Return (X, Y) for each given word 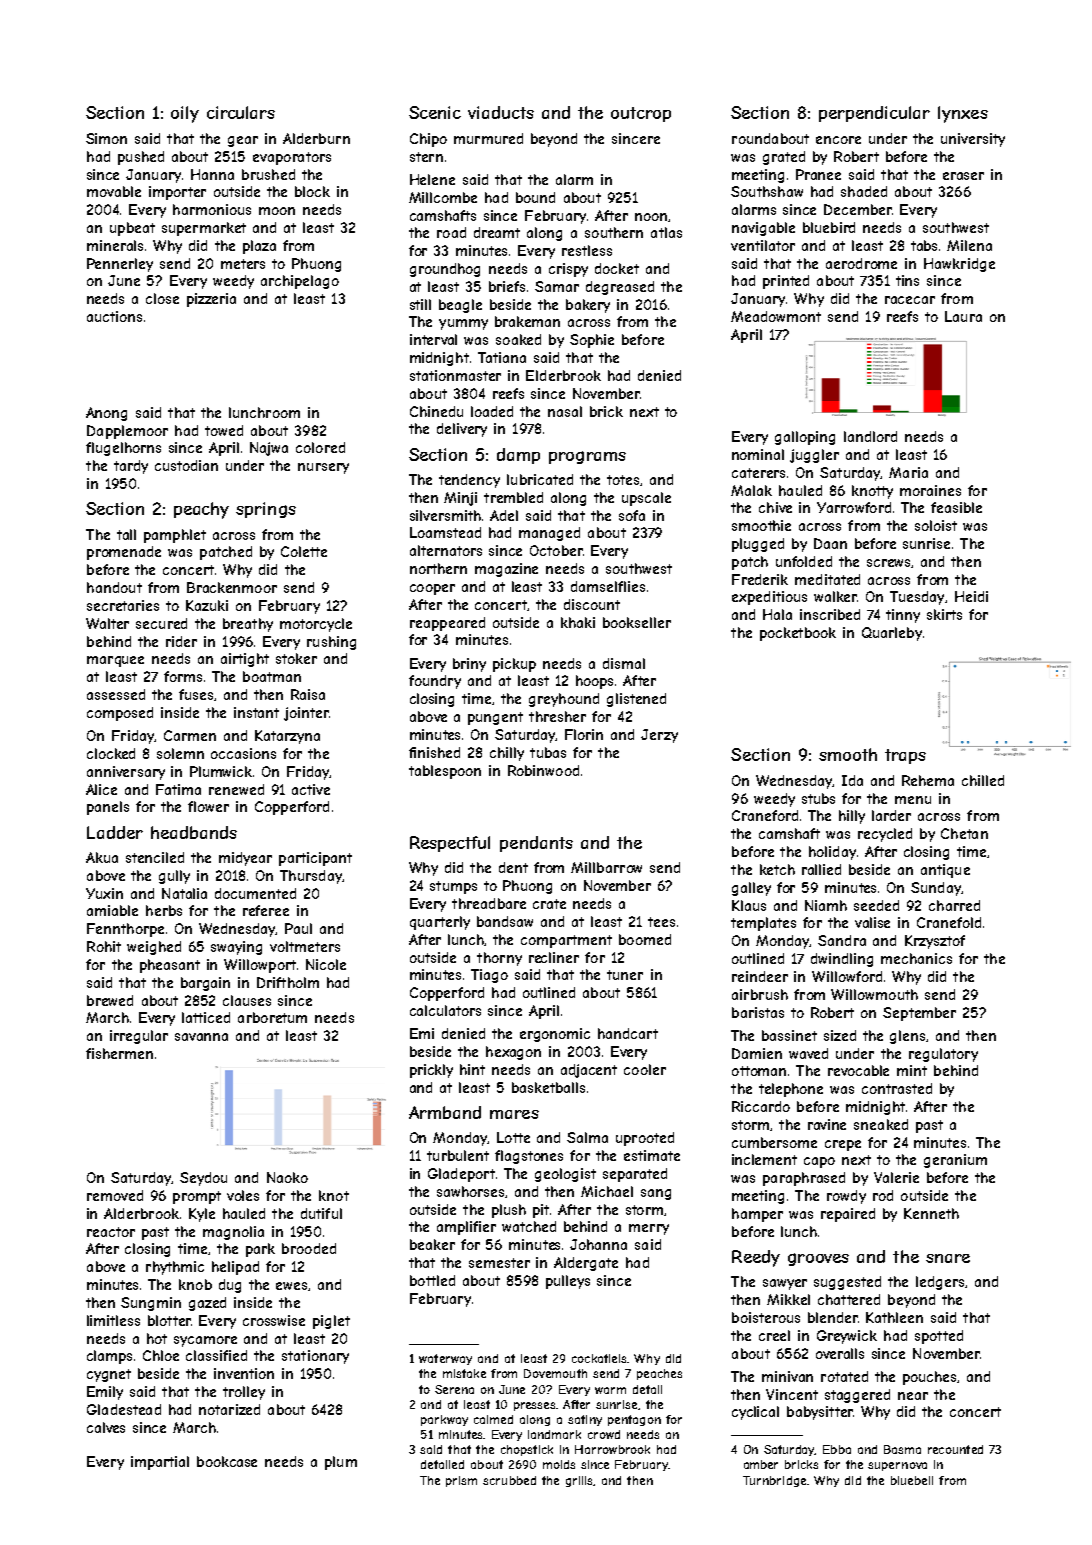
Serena (454, 1389)
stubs (818, 798)
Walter (107, 623)
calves (106, 1427)
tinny (903, 616)
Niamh (826, 905)
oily (185, 114)
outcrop (641, 114)
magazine (506, 570)
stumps (453, 887)
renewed (236, 789)
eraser (963, 176)
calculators (445, 1010)
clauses (247, 1000)
